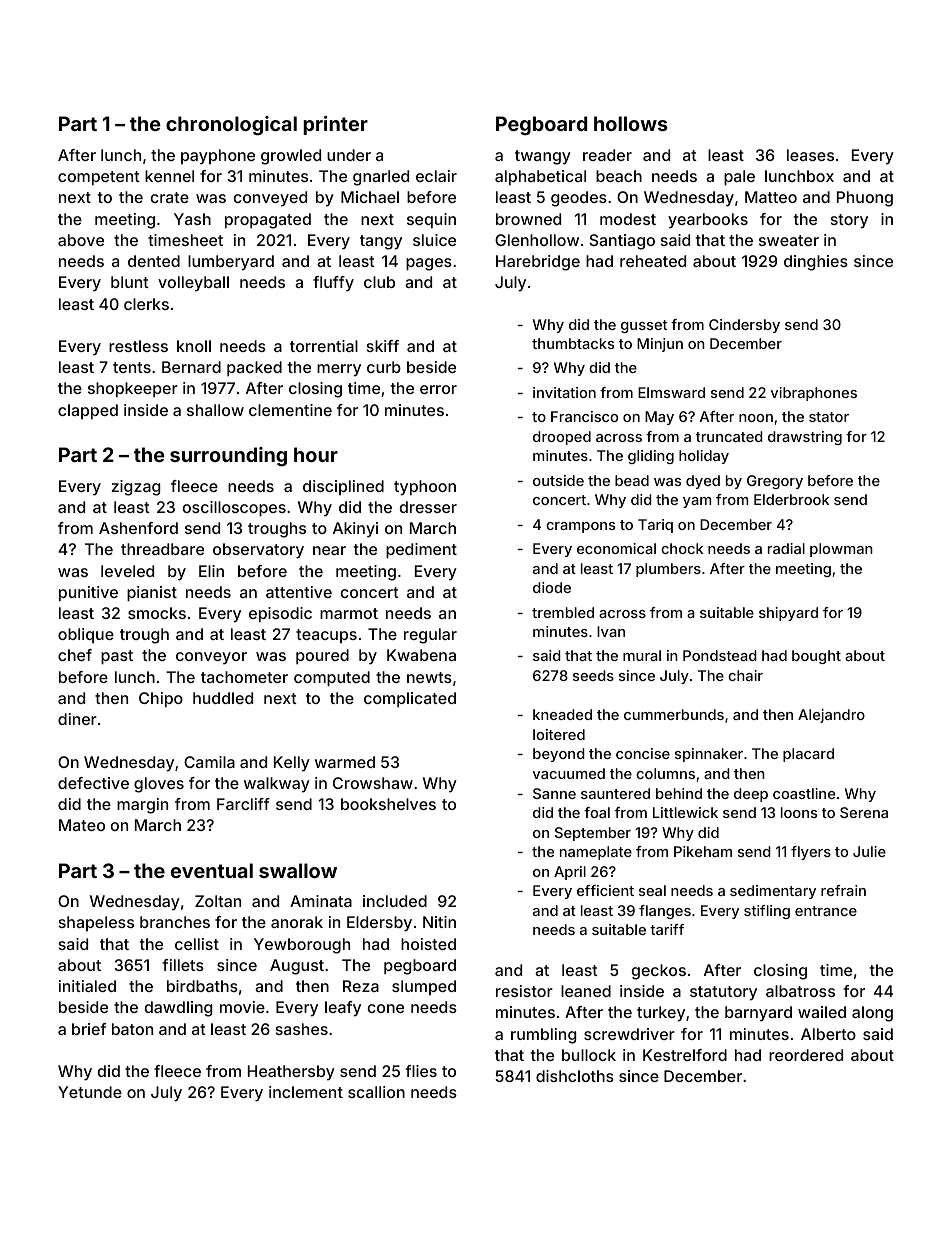 The width and height of the page is (952, 1233). Describe the element at coordinates (254, 369) in the page. I see `packed` at that location.
